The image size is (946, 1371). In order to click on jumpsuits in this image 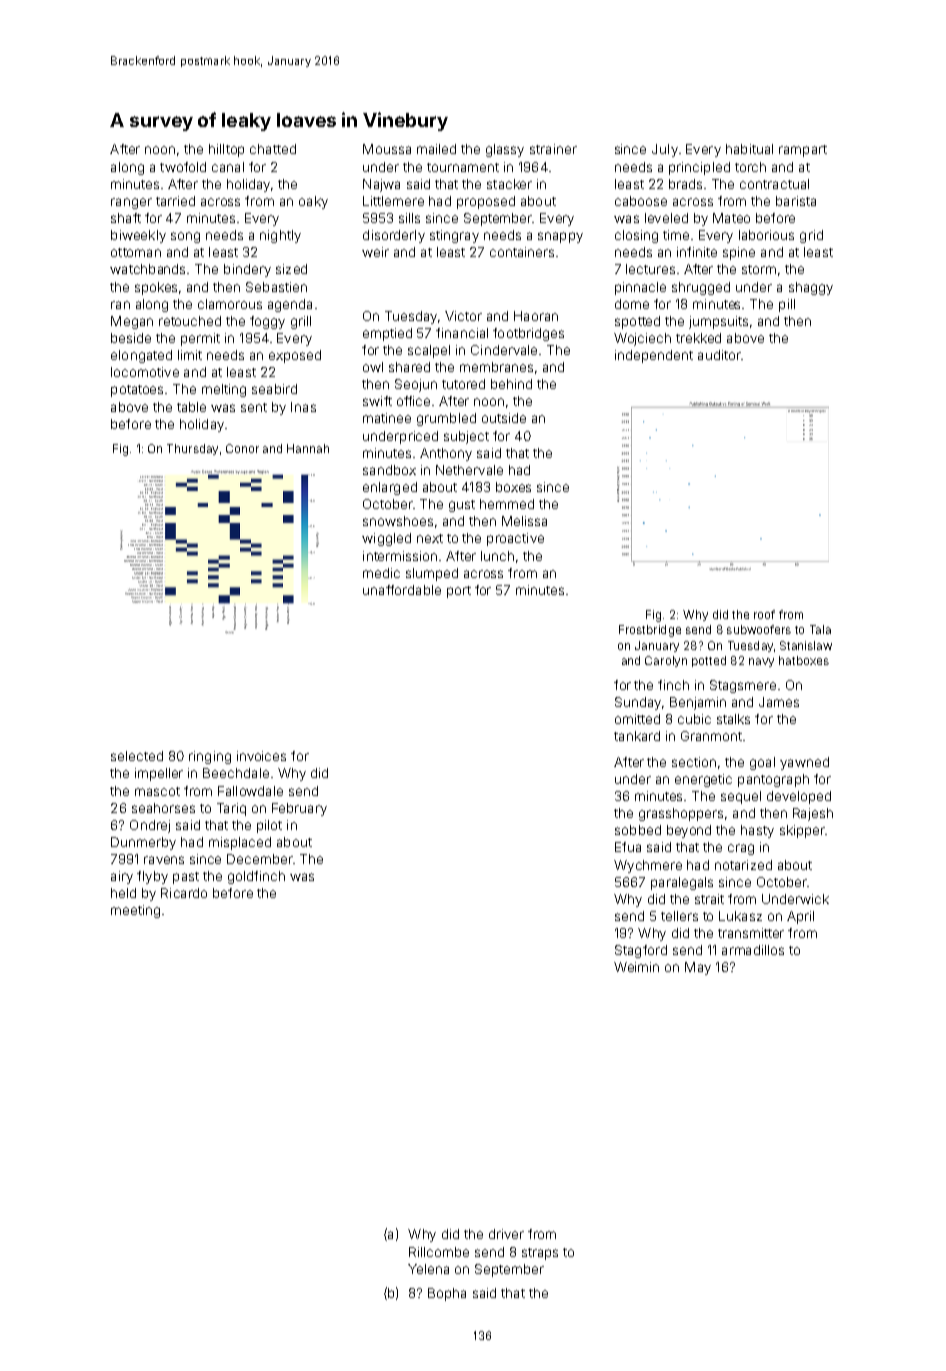, I will do `click(718, 322)`.
